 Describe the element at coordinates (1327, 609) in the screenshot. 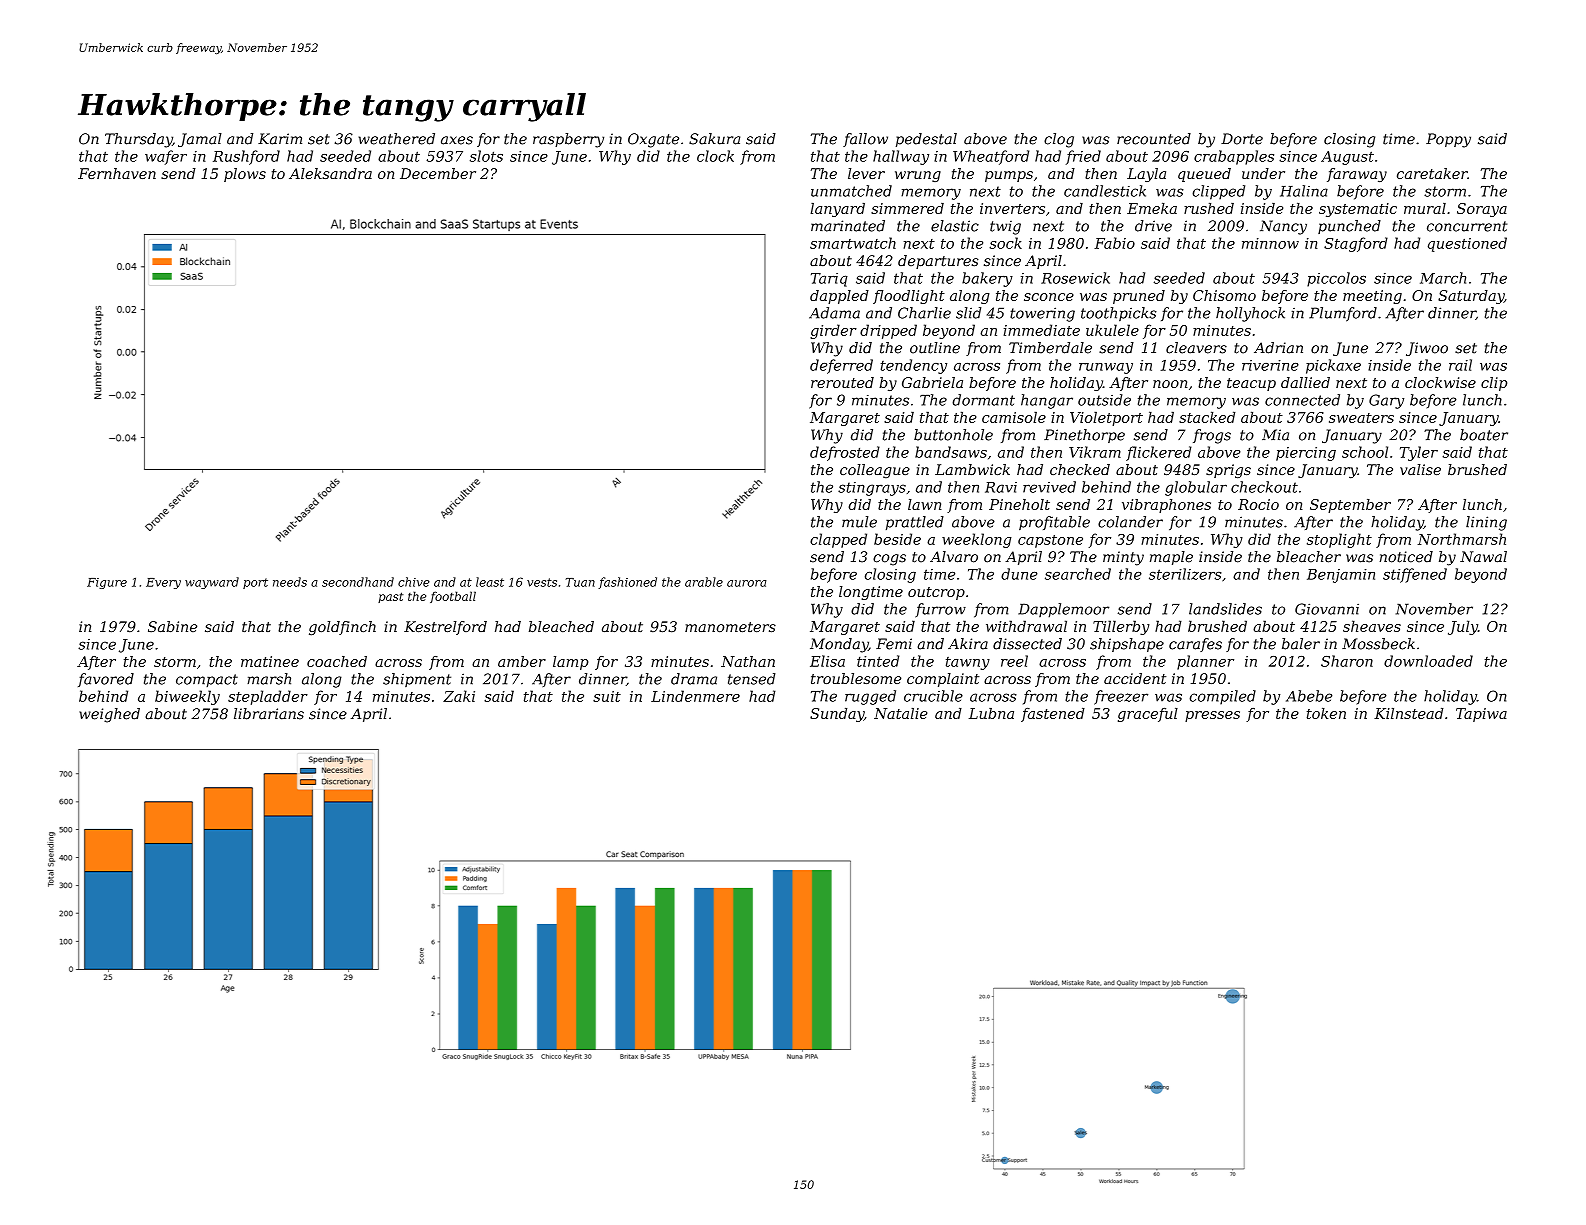

I see `Giovanni` at that location.
